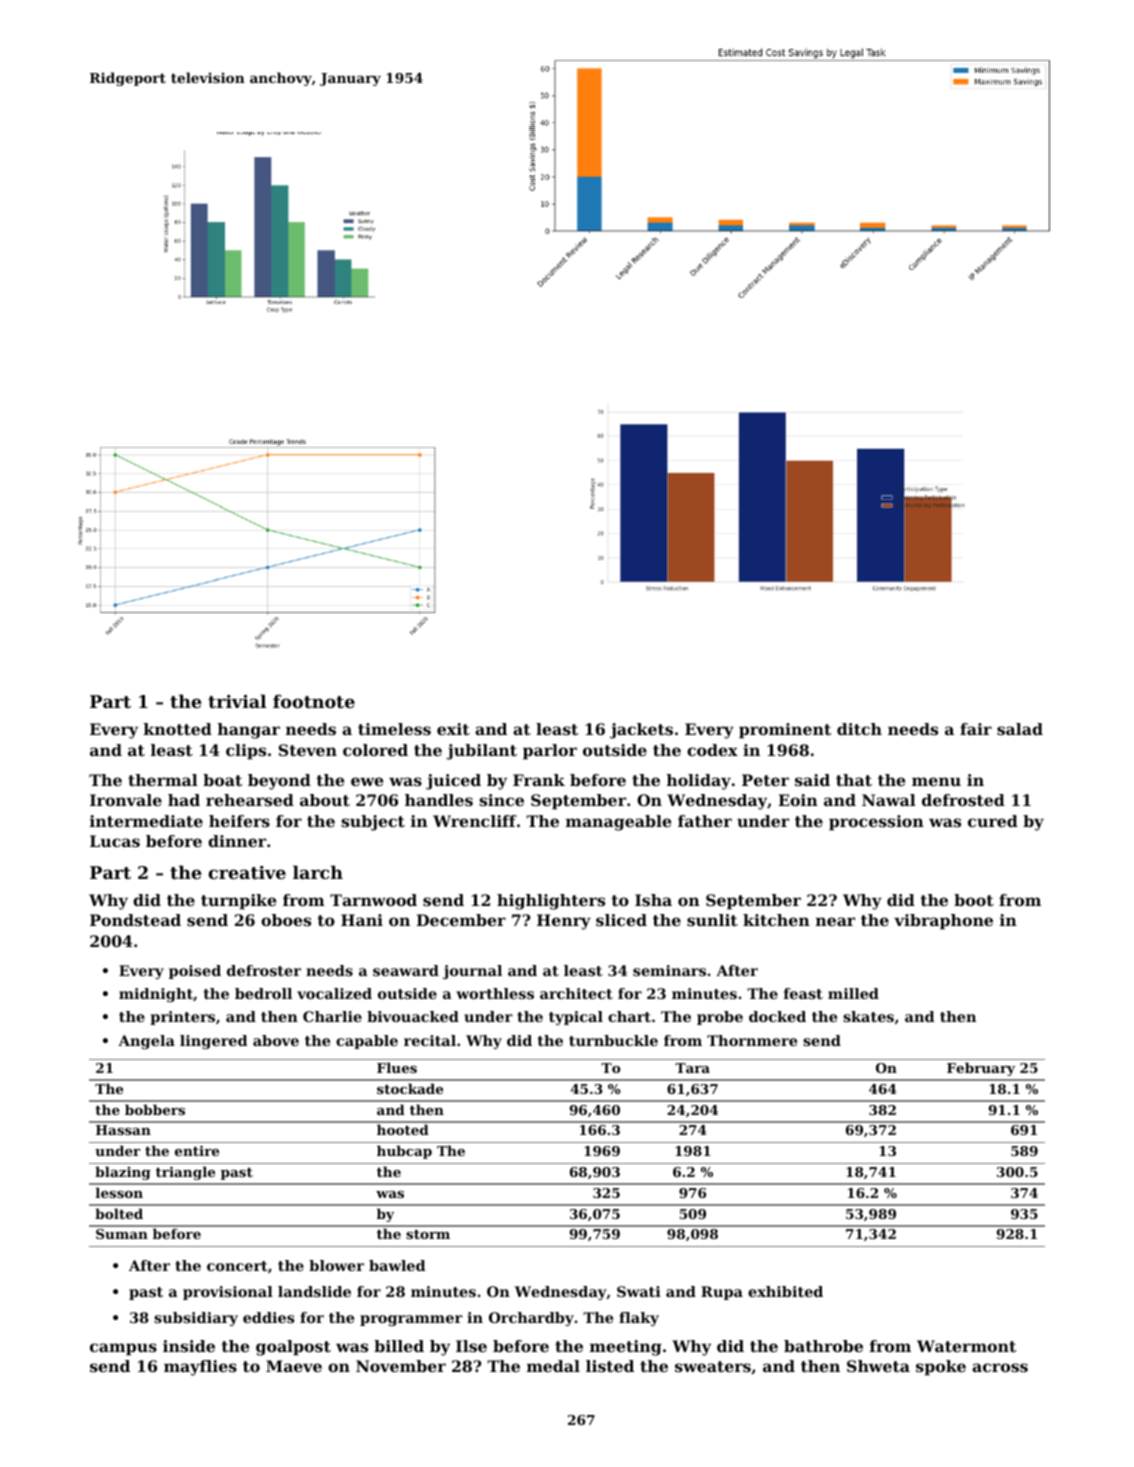 Image resolution: width=1134 pixels, height=1467 pixels. Describe the element at coordinates (334, 993) in the screenshot. I see `vocalized` at that location.
